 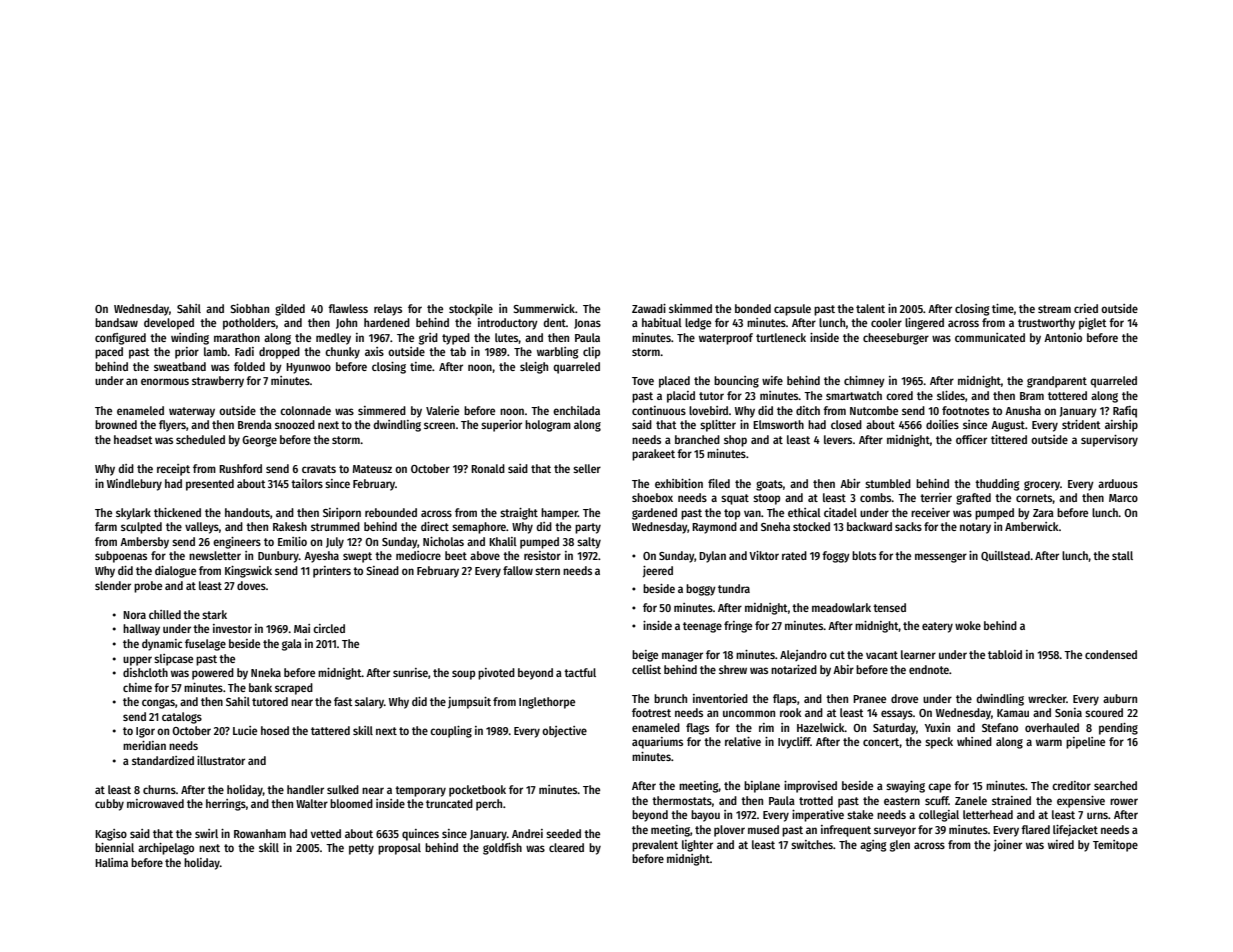 What do you see at coordinates (580, 672) in the screenshot?
I see `tactful` at bounding box center [580, 672].
